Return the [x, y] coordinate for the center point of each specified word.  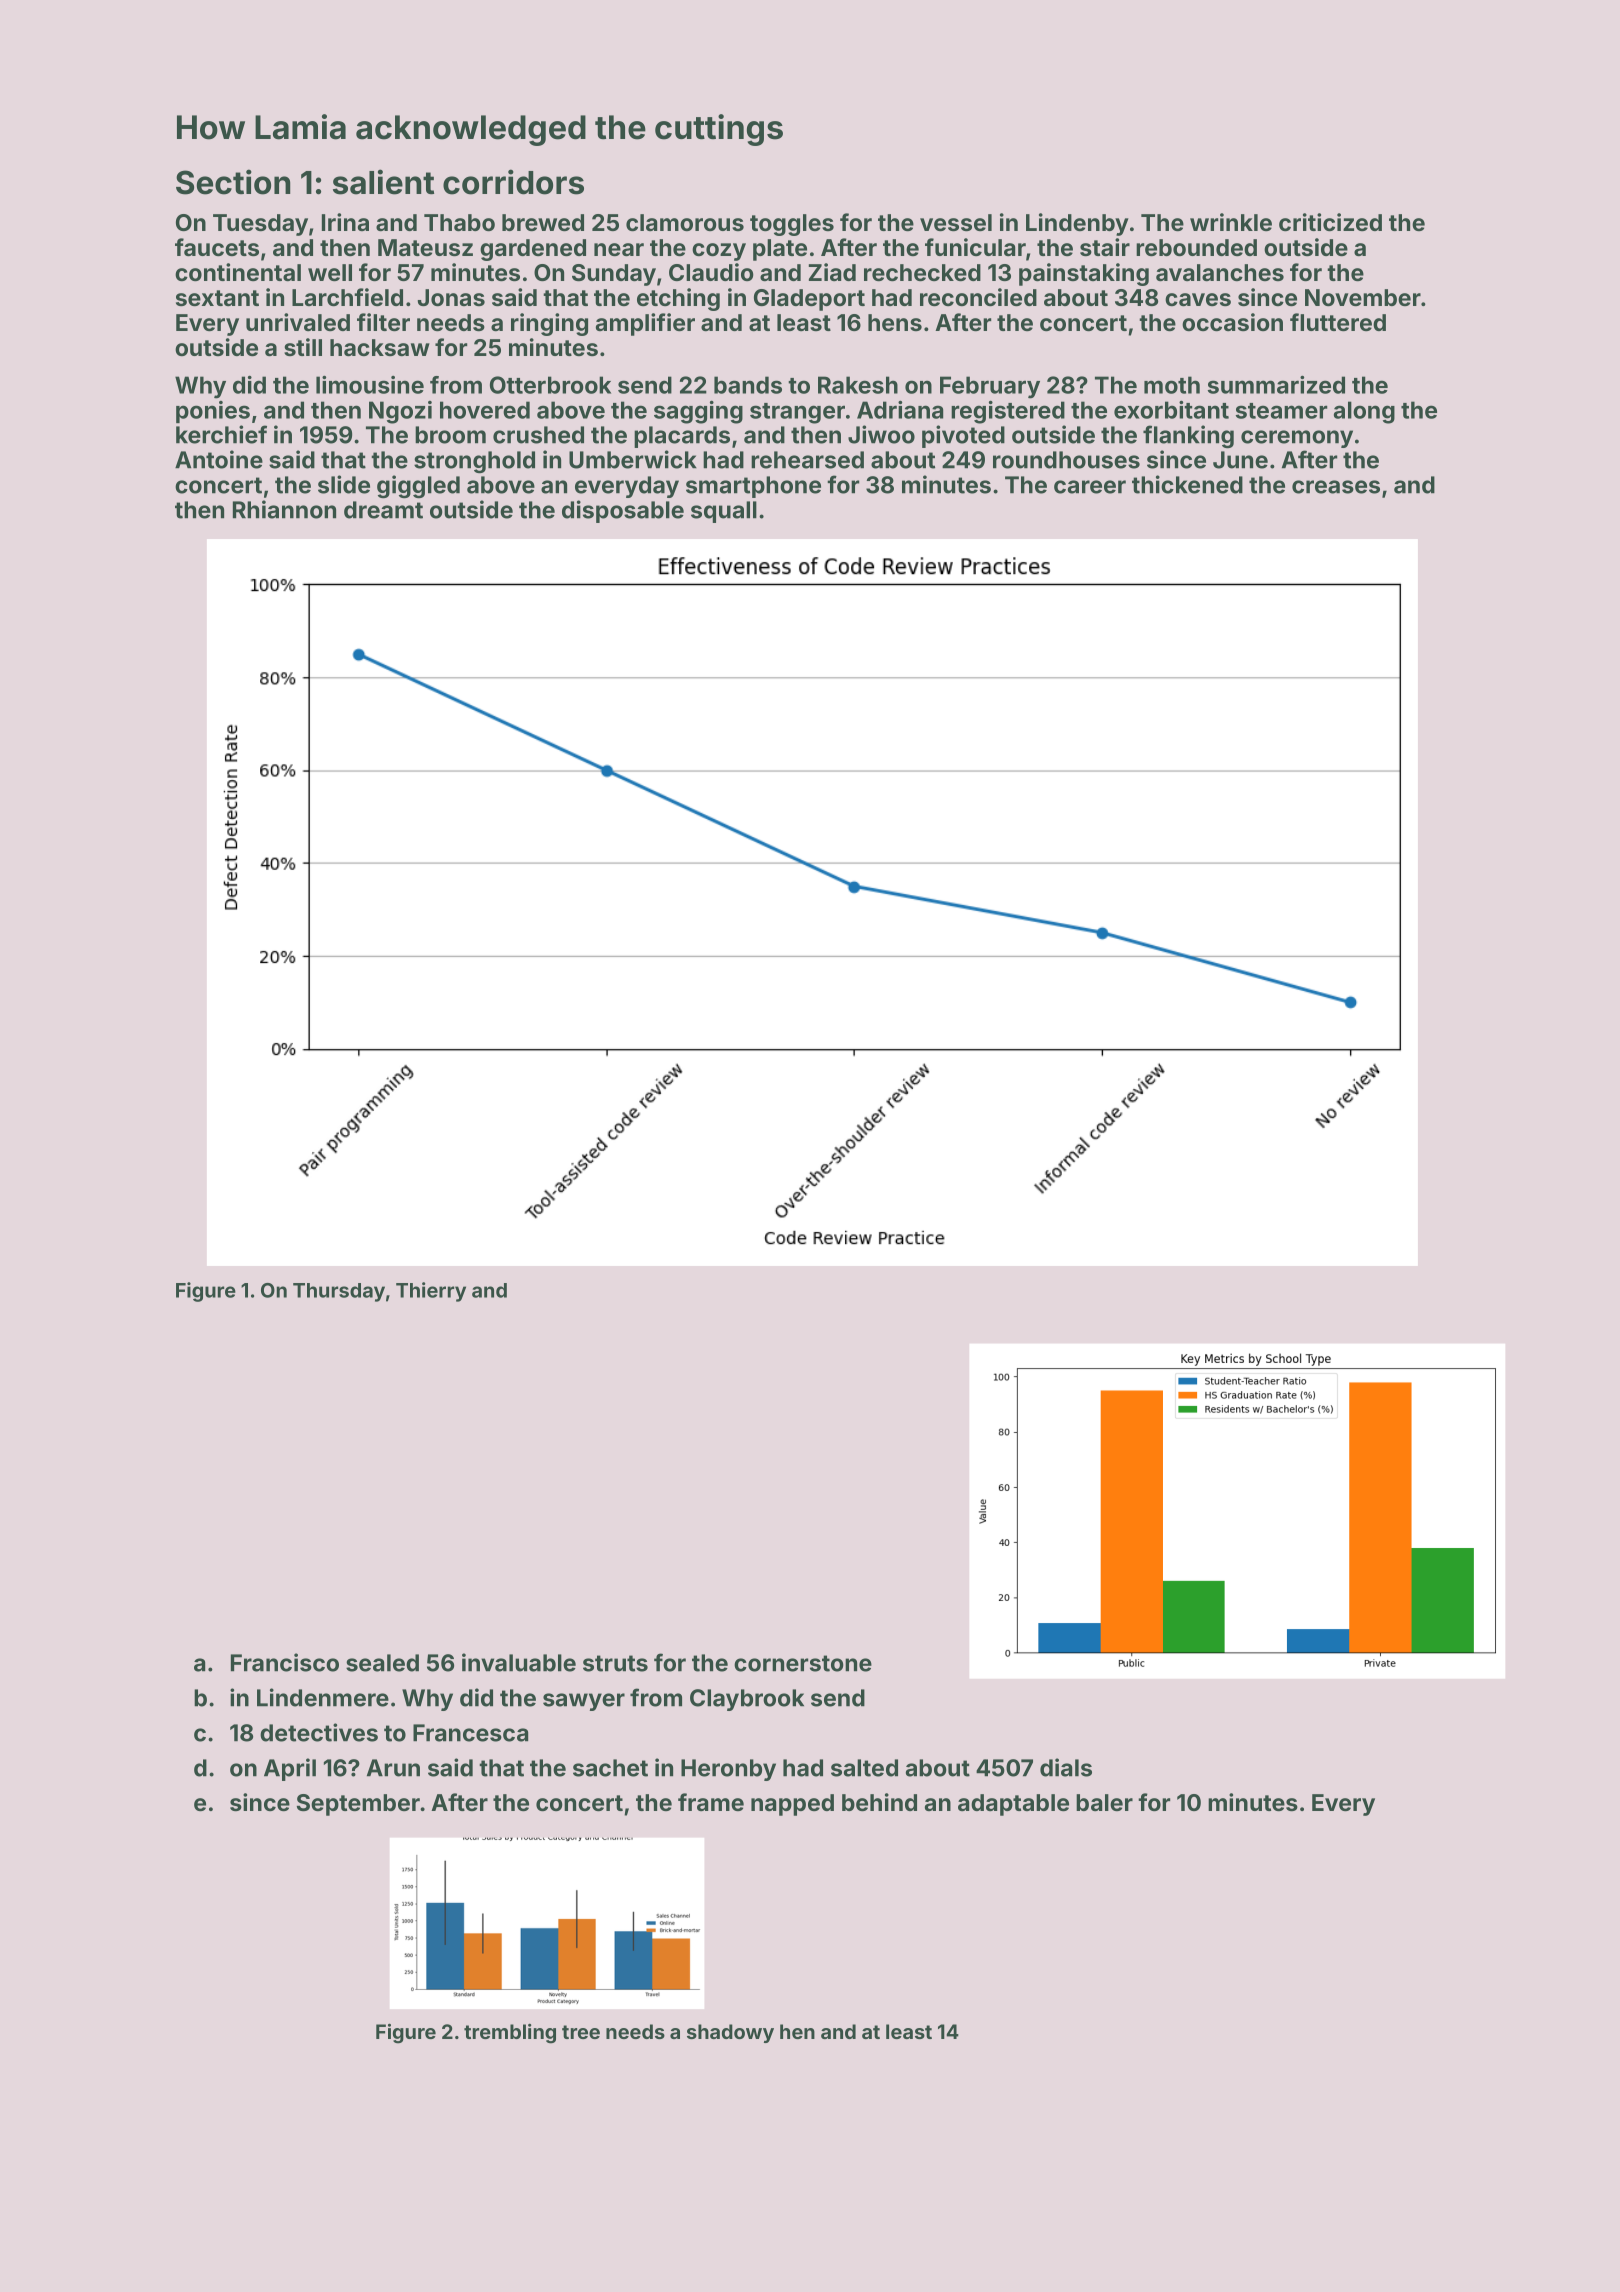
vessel [956, 222]
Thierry [431, 1292]
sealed [382, 1663]
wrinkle [1231, 222]
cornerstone [803, 1663]
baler [1104, 1802]
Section [233, 182]
